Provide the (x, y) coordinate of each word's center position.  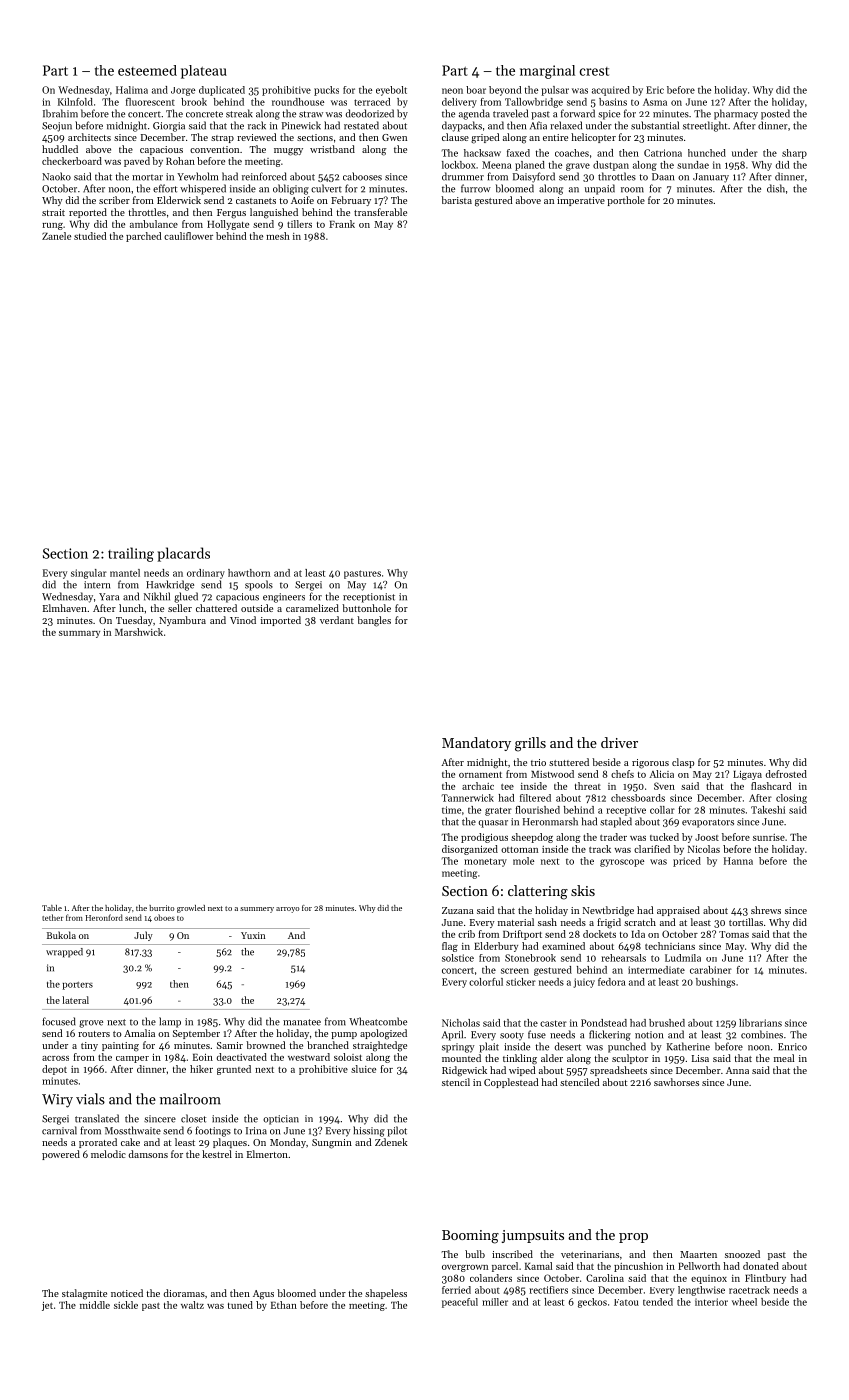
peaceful (460, 1303)
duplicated (222, 91)
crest (594, 71)
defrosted (786, 774)
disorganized (470, 850)
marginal (547, 72)
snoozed (742, 1254)
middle (95, 1305)
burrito (161, 908)
